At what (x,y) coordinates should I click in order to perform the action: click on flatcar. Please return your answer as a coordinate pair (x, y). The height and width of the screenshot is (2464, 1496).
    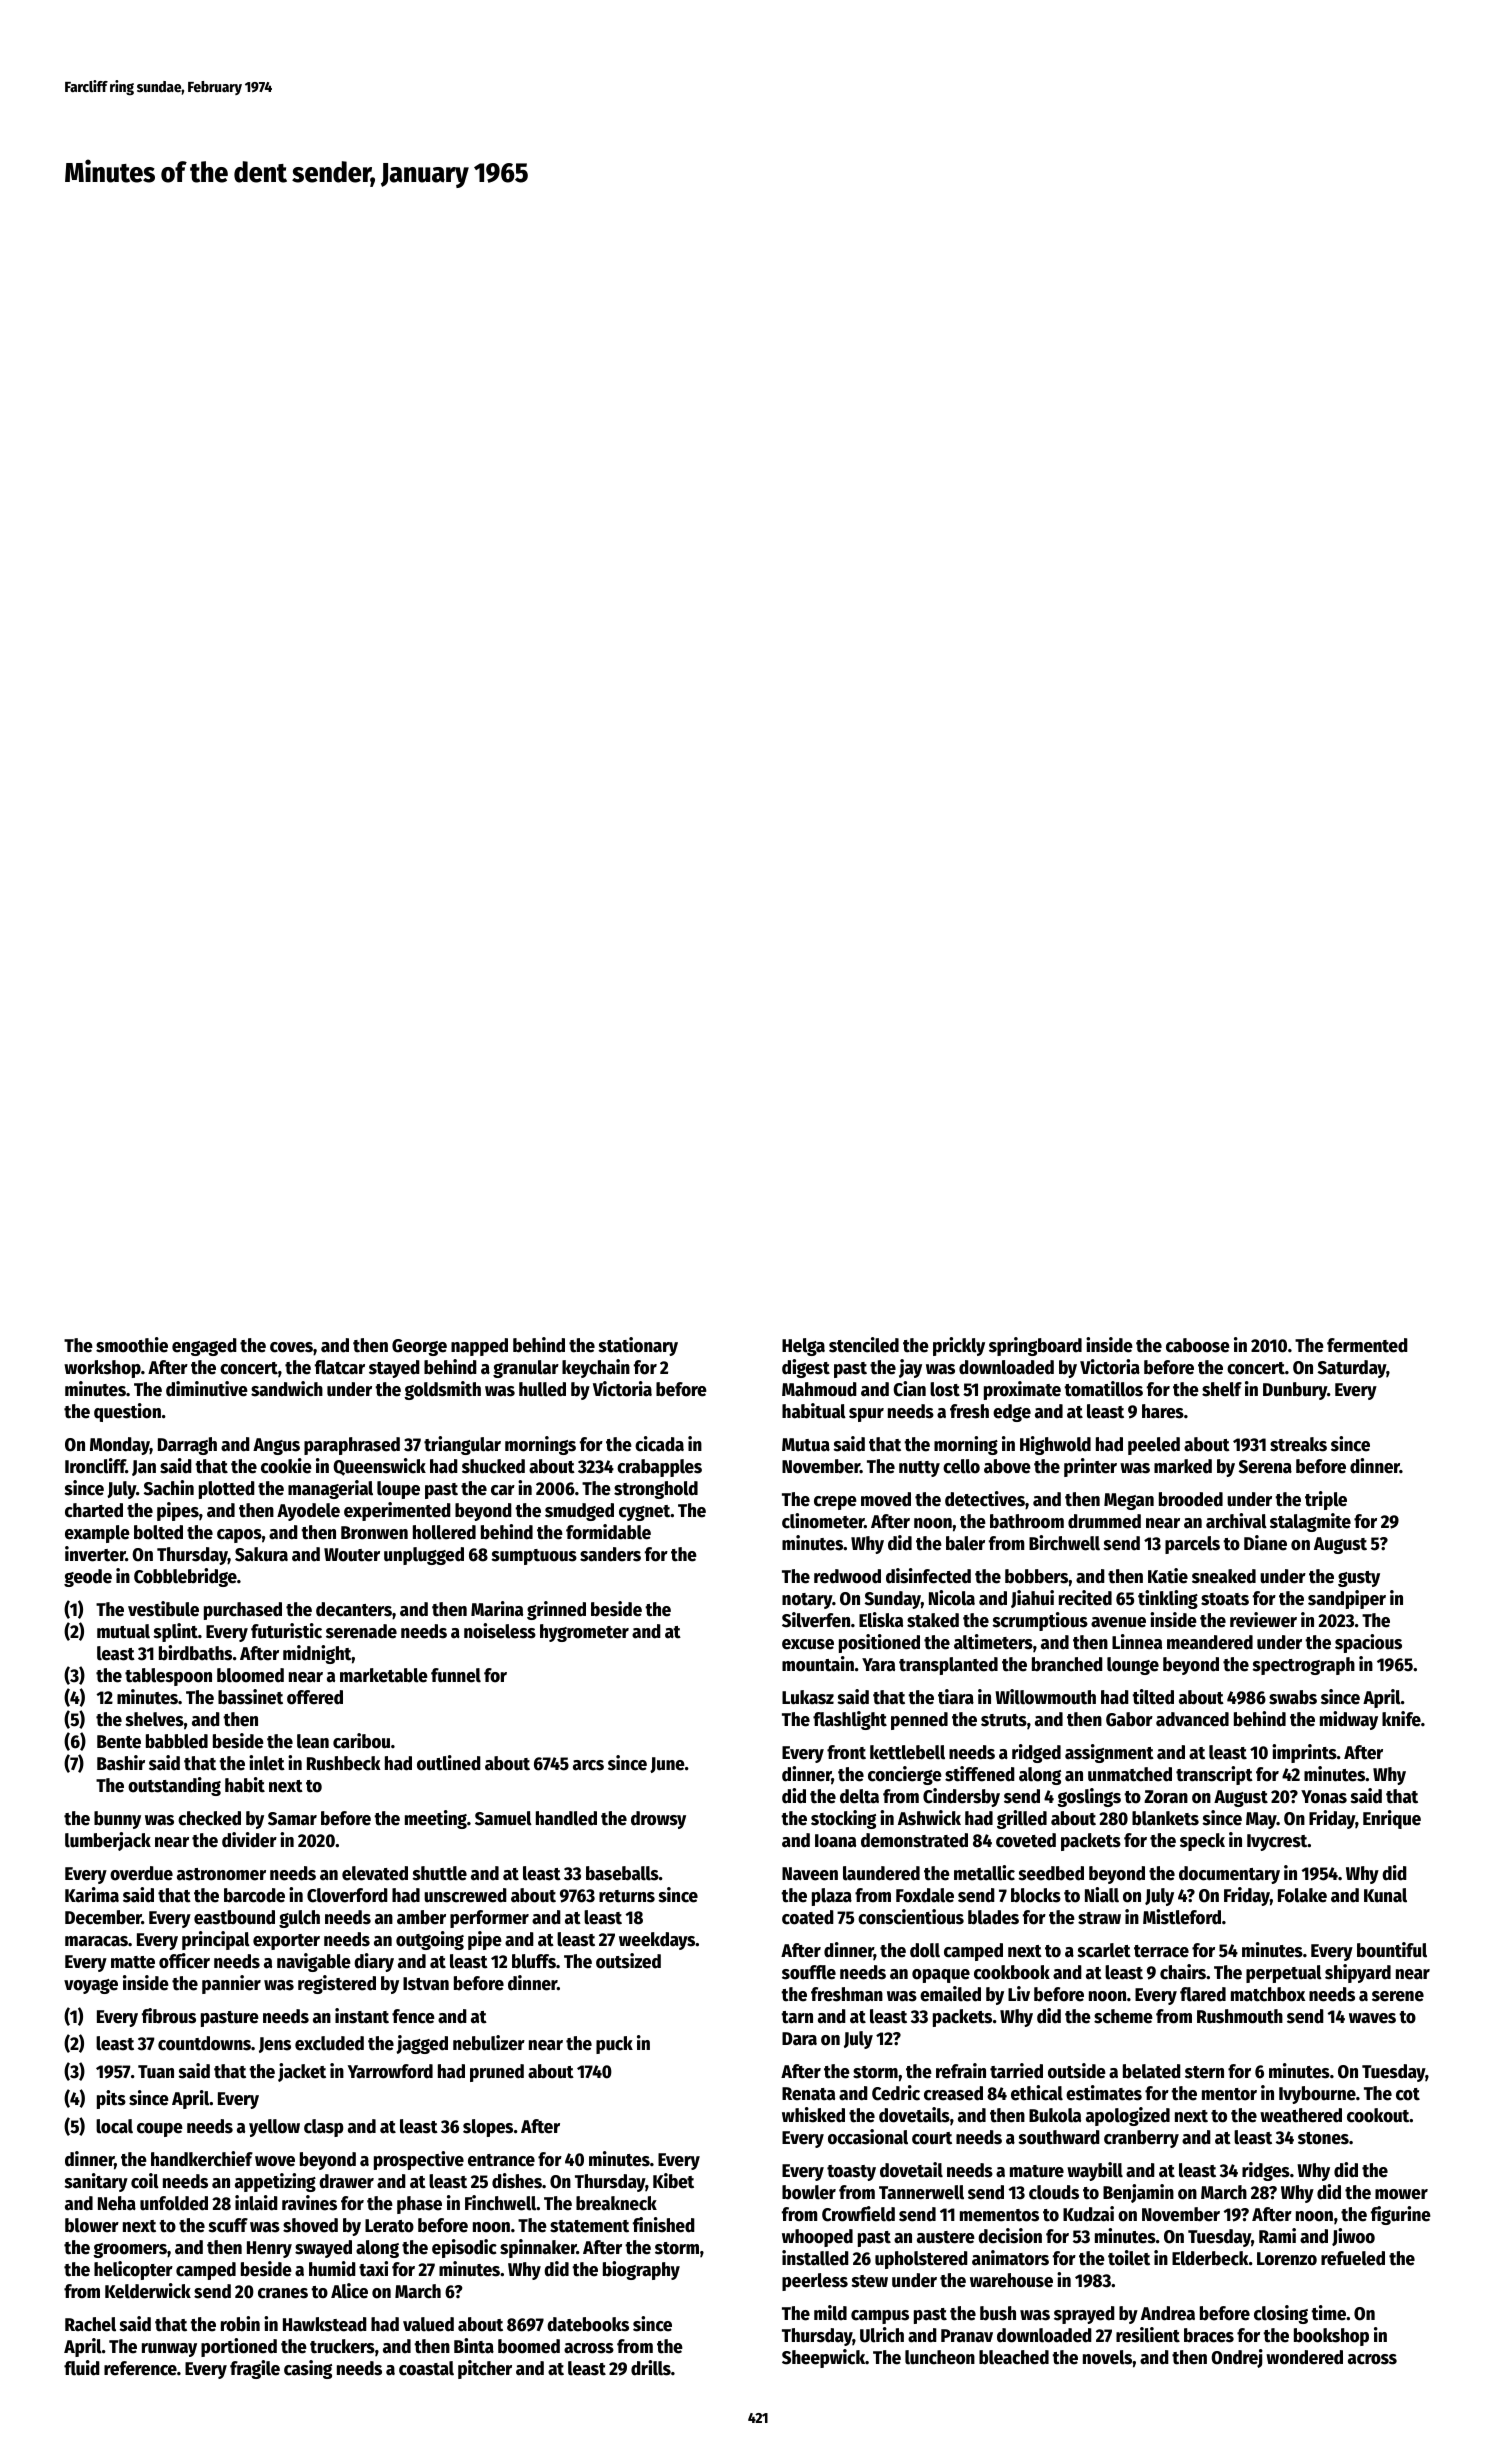
    Looking at the image, I should click on (340, 1367).
